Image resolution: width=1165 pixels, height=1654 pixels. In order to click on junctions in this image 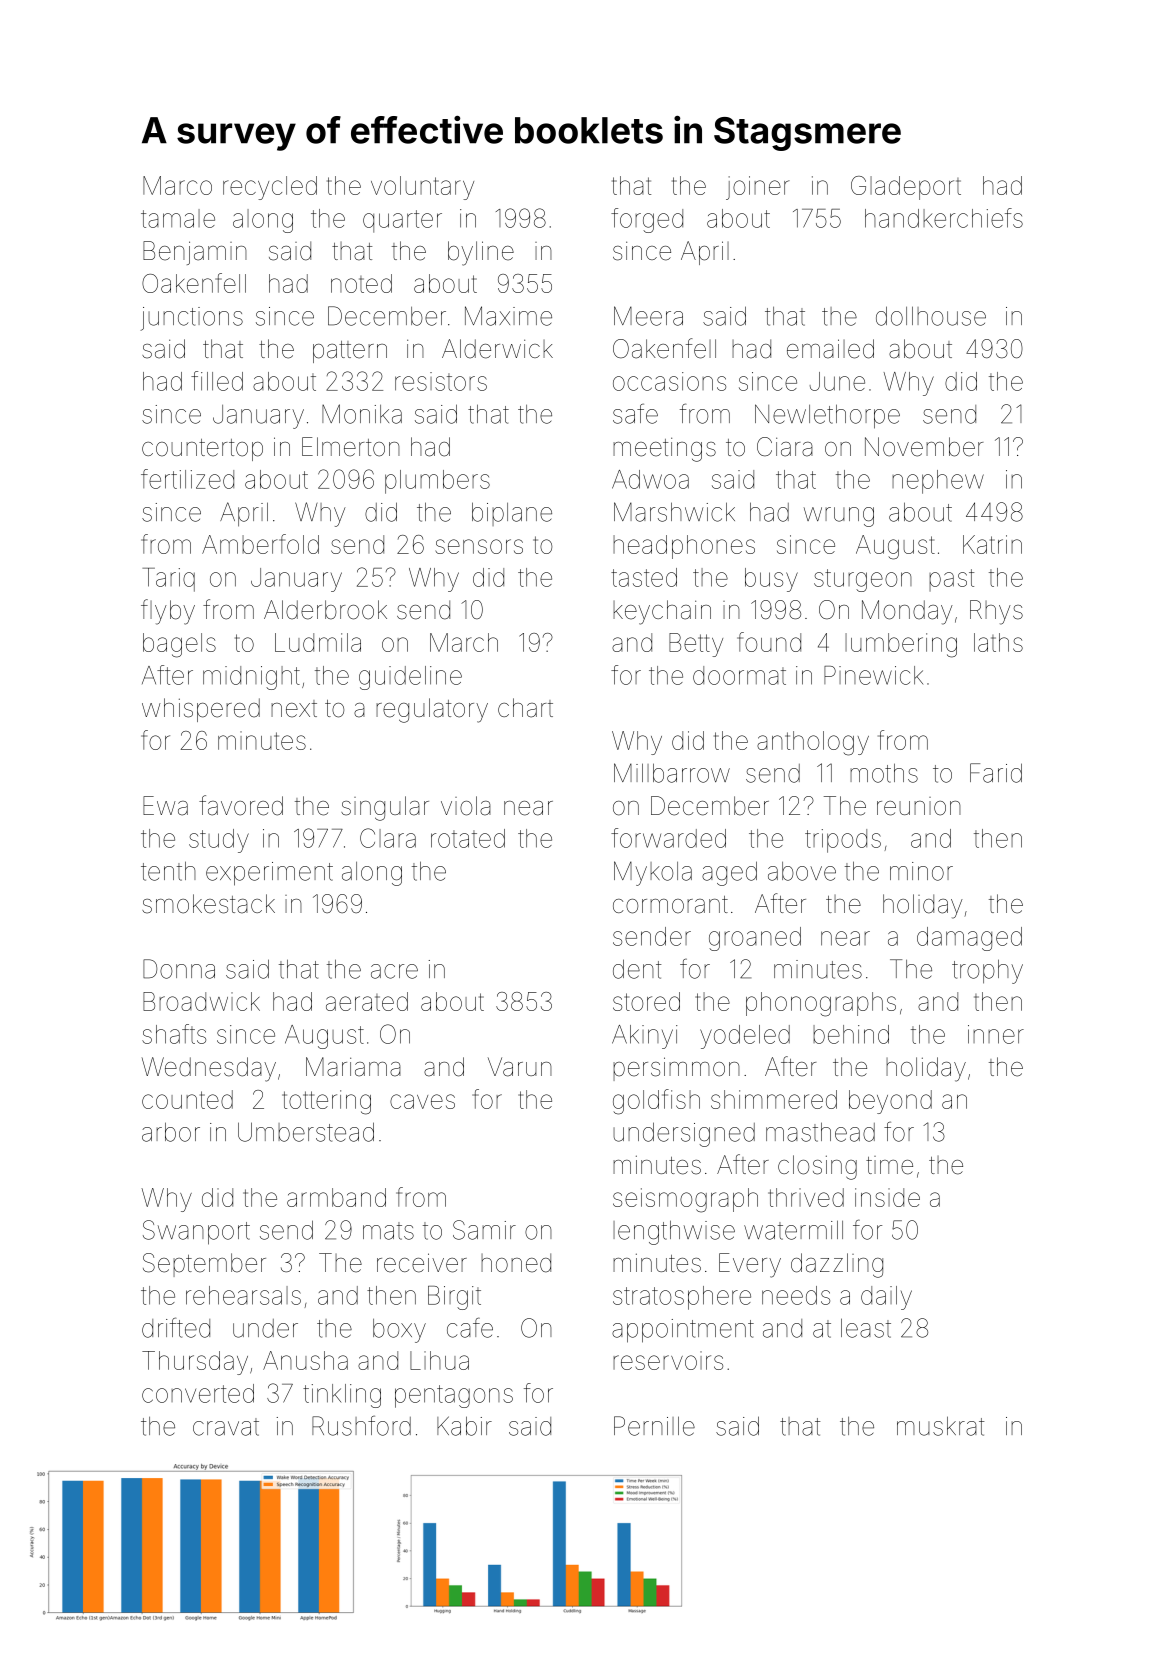, I will do `click(191, 319)`.
